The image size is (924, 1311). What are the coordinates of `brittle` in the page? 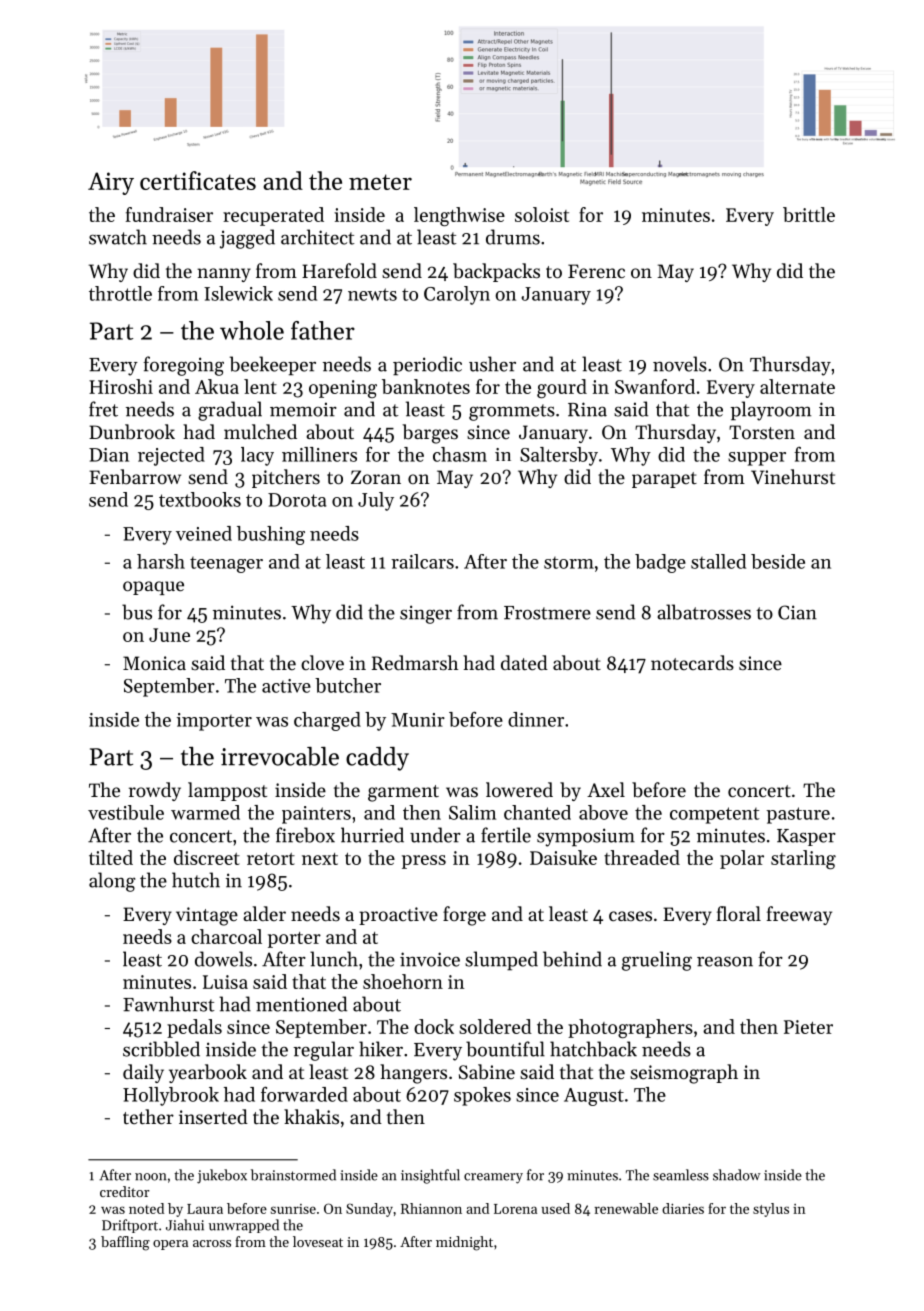 It's located at (809, 214).
